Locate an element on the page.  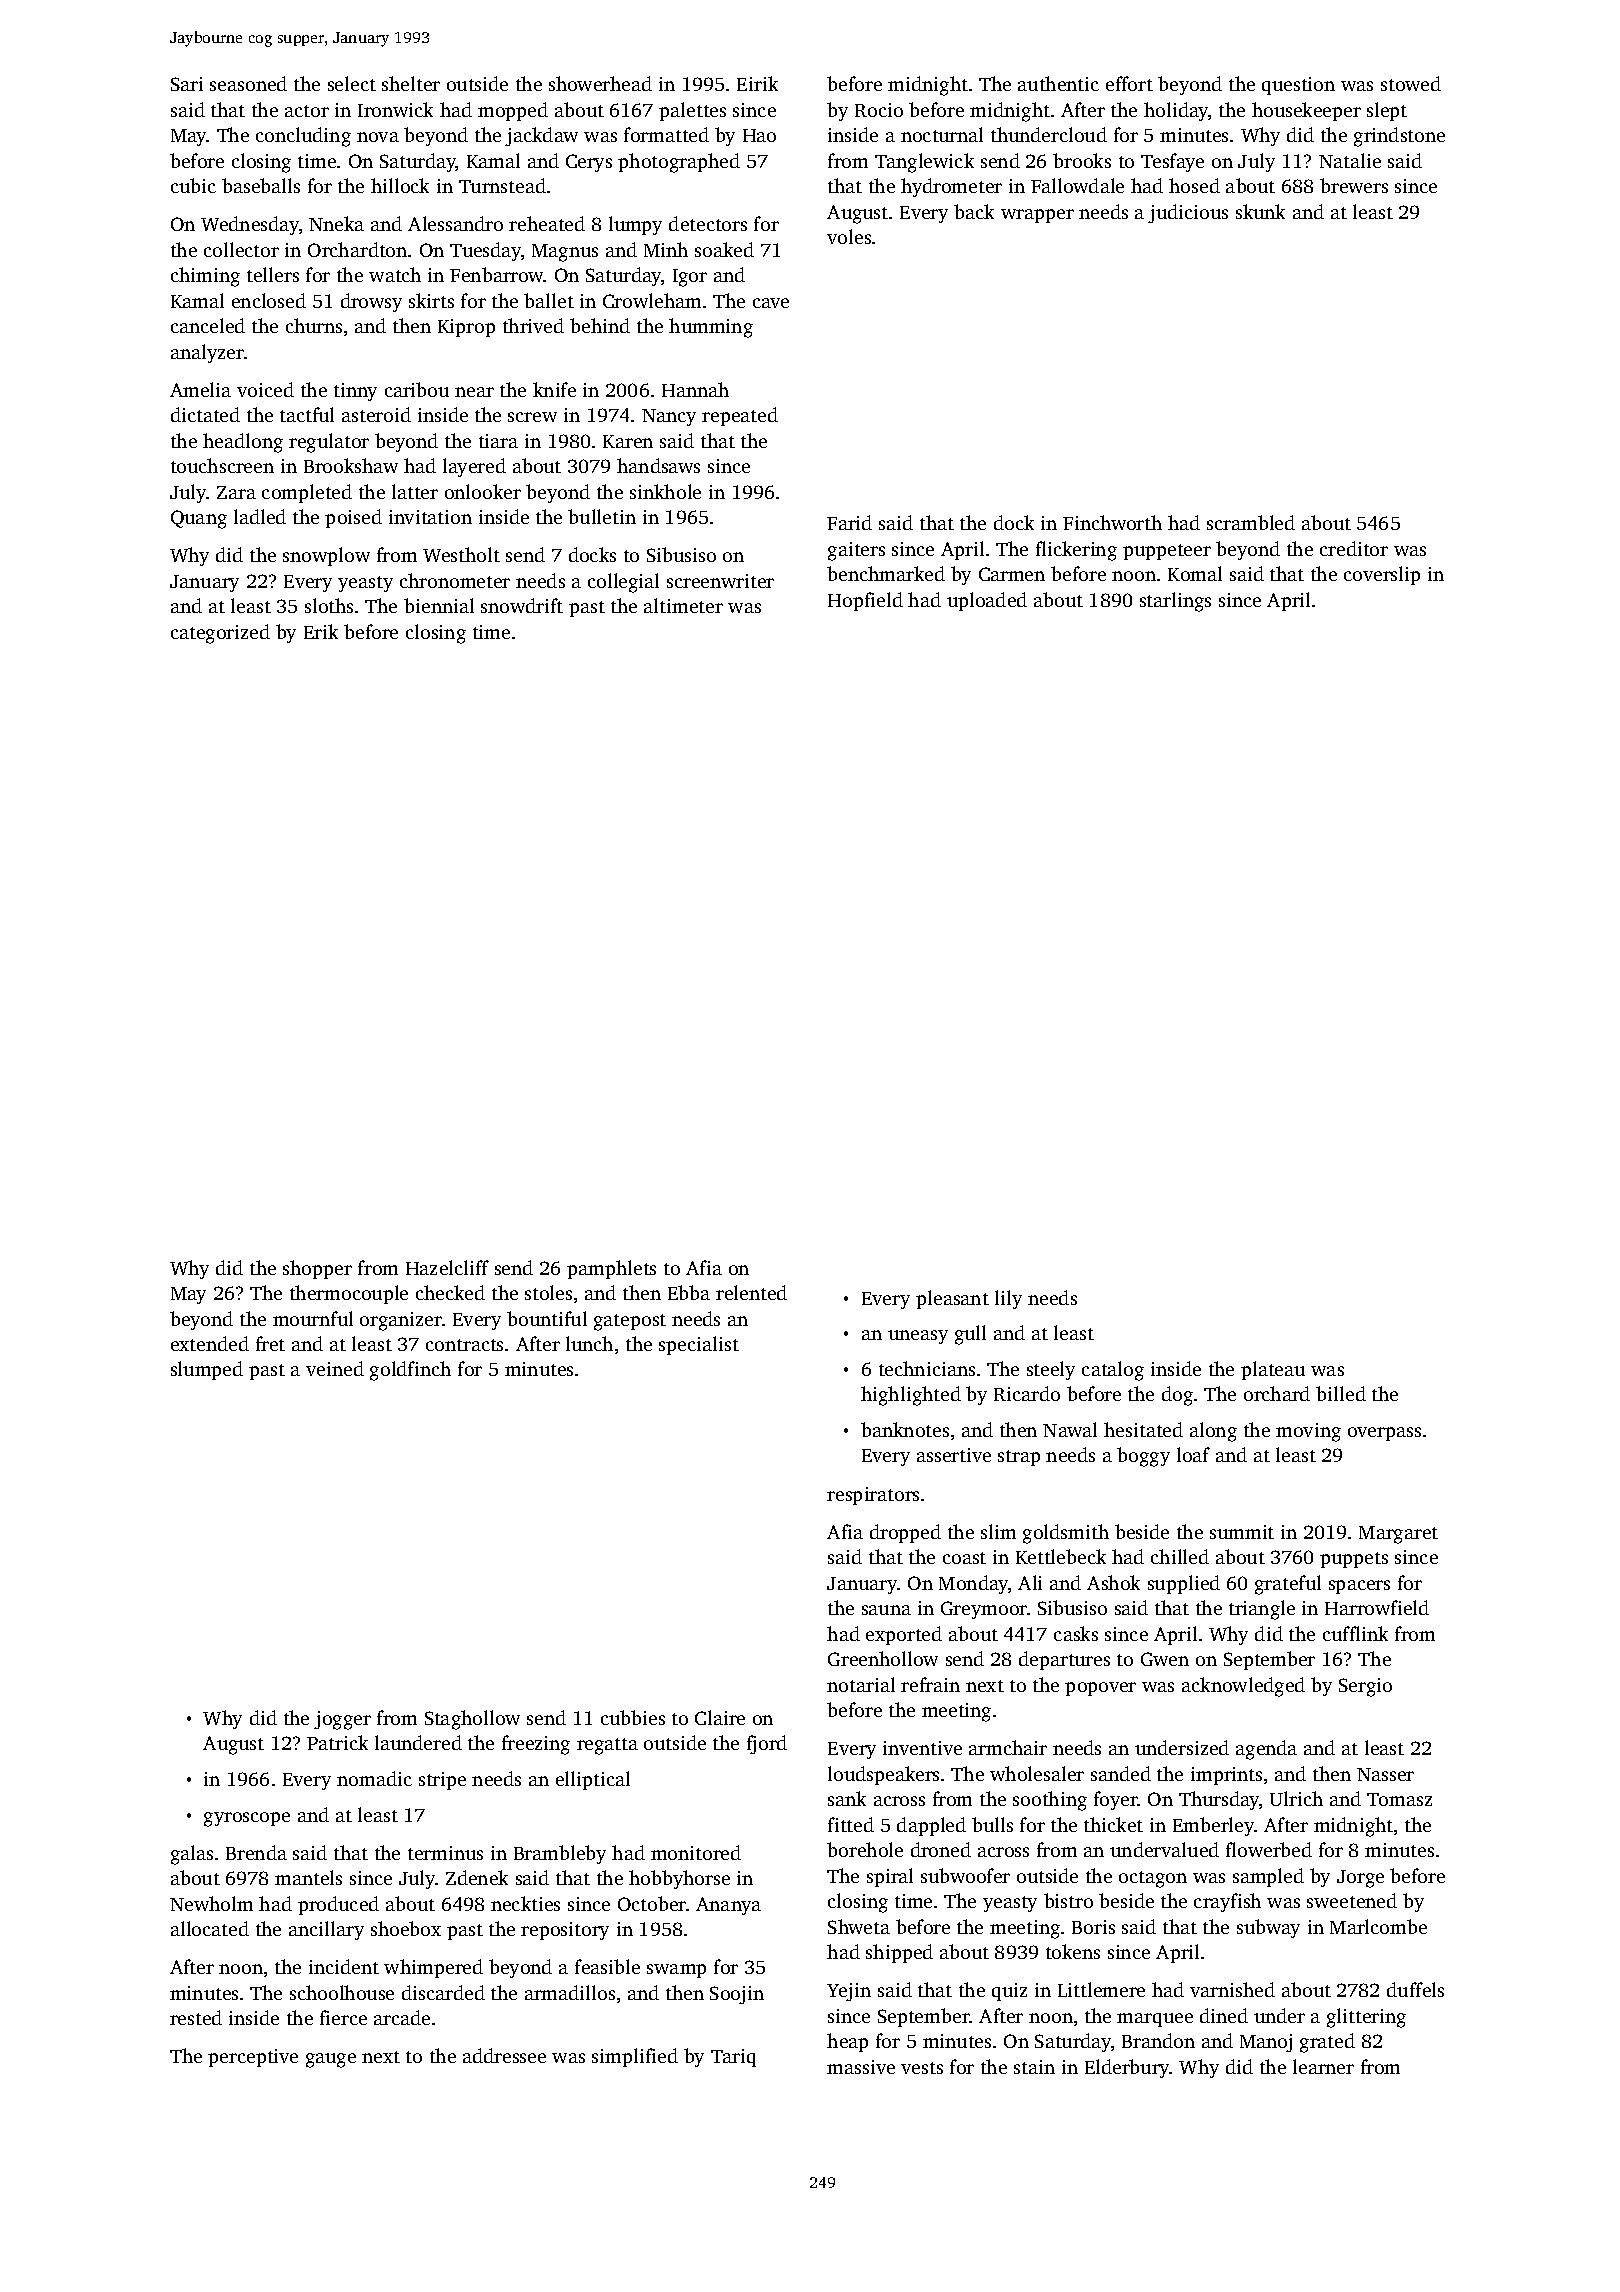
coverslip is located at coordinates (1382, 575).
